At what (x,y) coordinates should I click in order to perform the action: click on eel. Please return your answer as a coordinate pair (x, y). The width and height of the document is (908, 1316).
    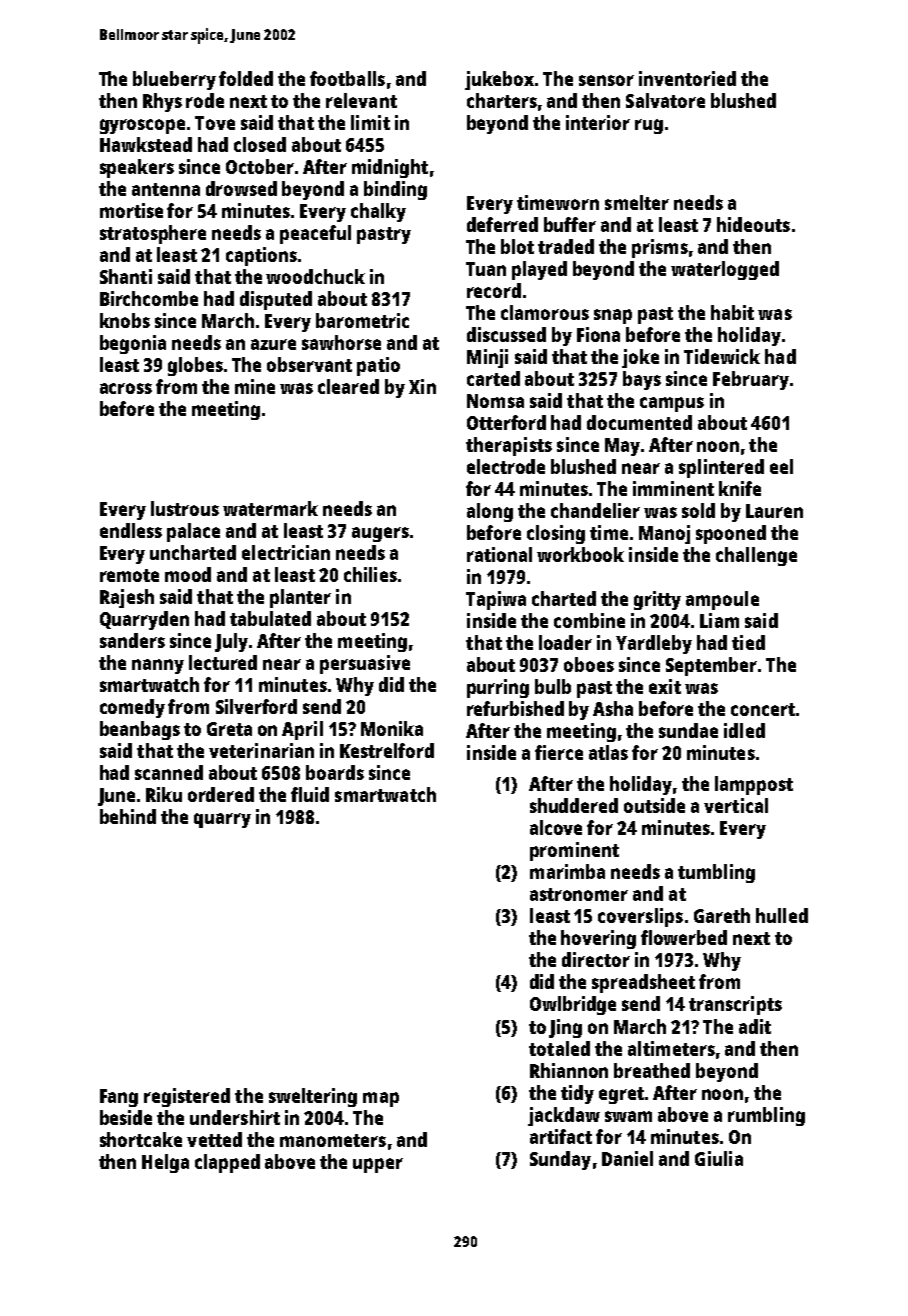
    Looking at the image, I should click on (781, 466).
